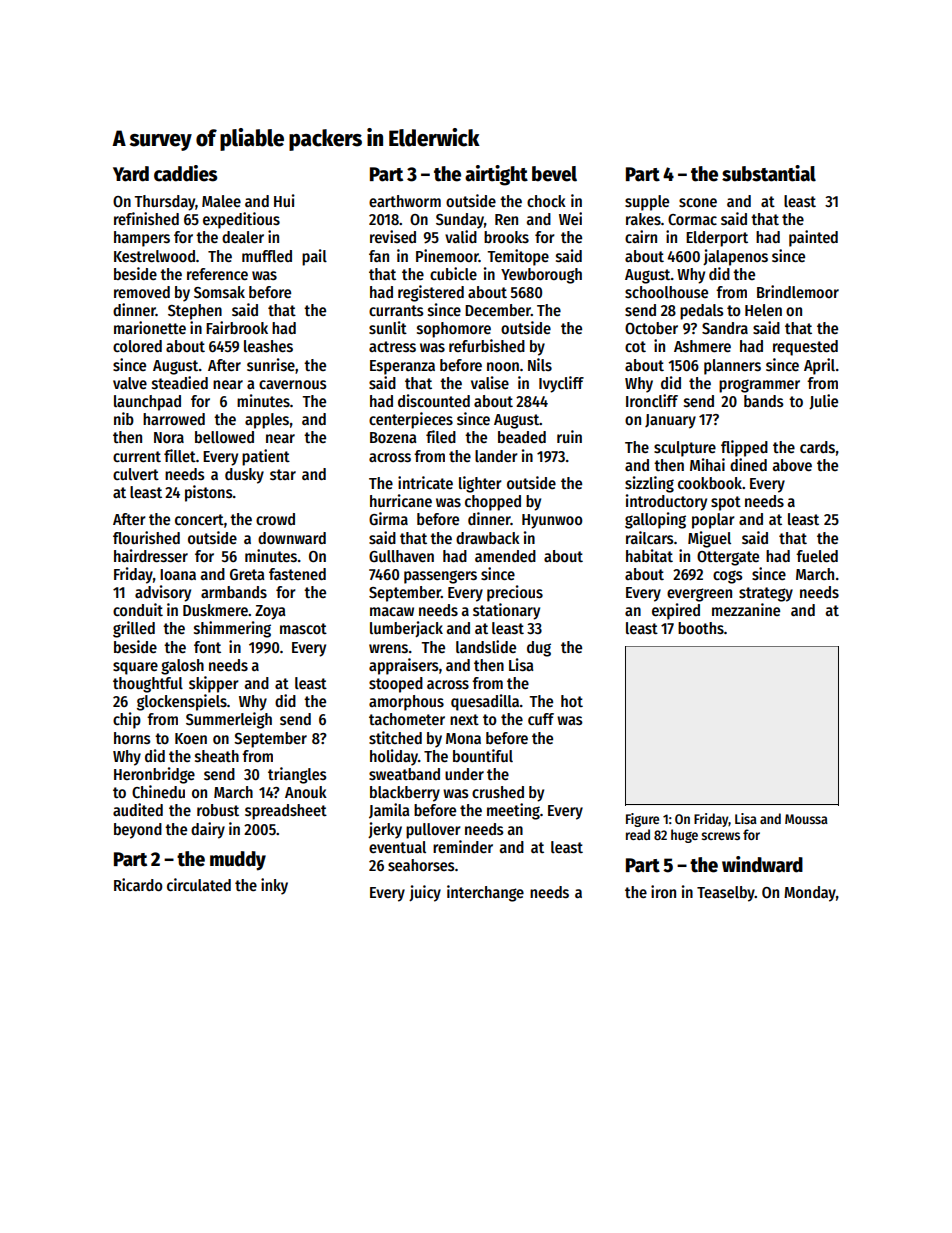 This image has height=1233, width=952. What do you see at coordinates (394, 757) in the image?
I see `holiday` at bounding box center [394, 757].
